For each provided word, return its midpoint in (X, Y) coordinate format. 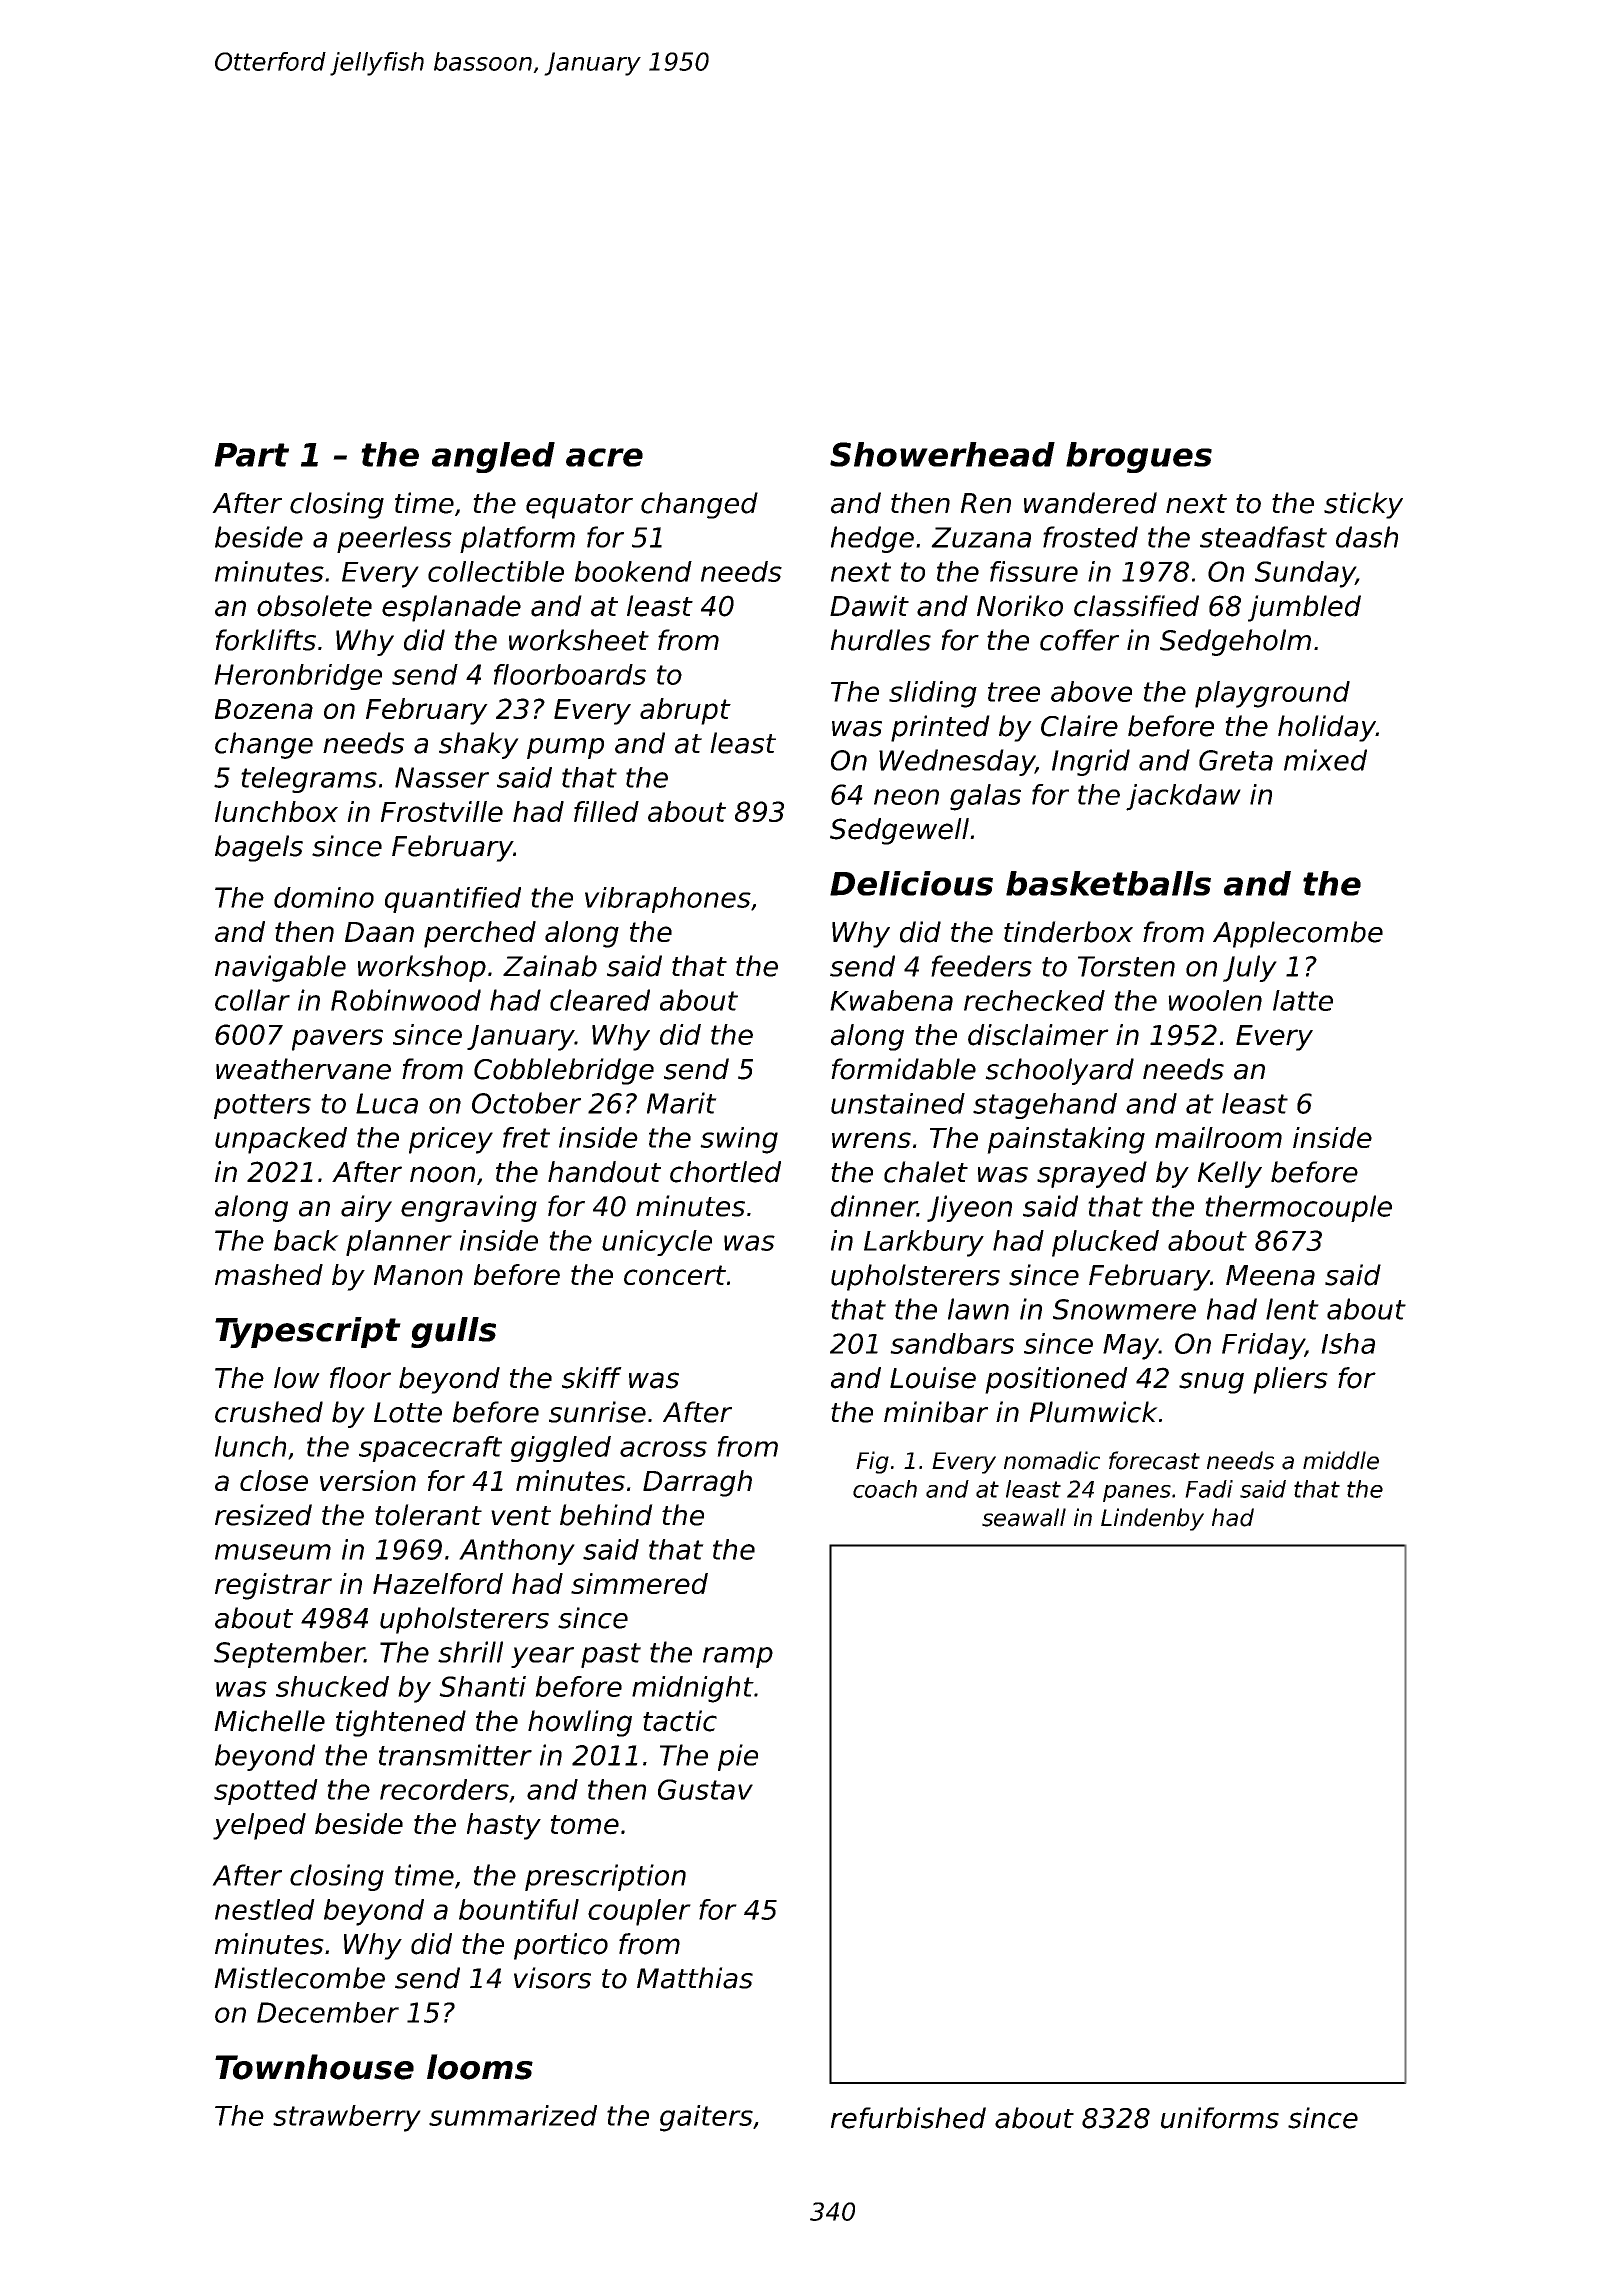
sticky (1363, 505)
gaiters (706, 2118)
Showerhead (942, 454)
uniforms (1220, 2118)
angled (493, 457)
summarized (513, 2115)
